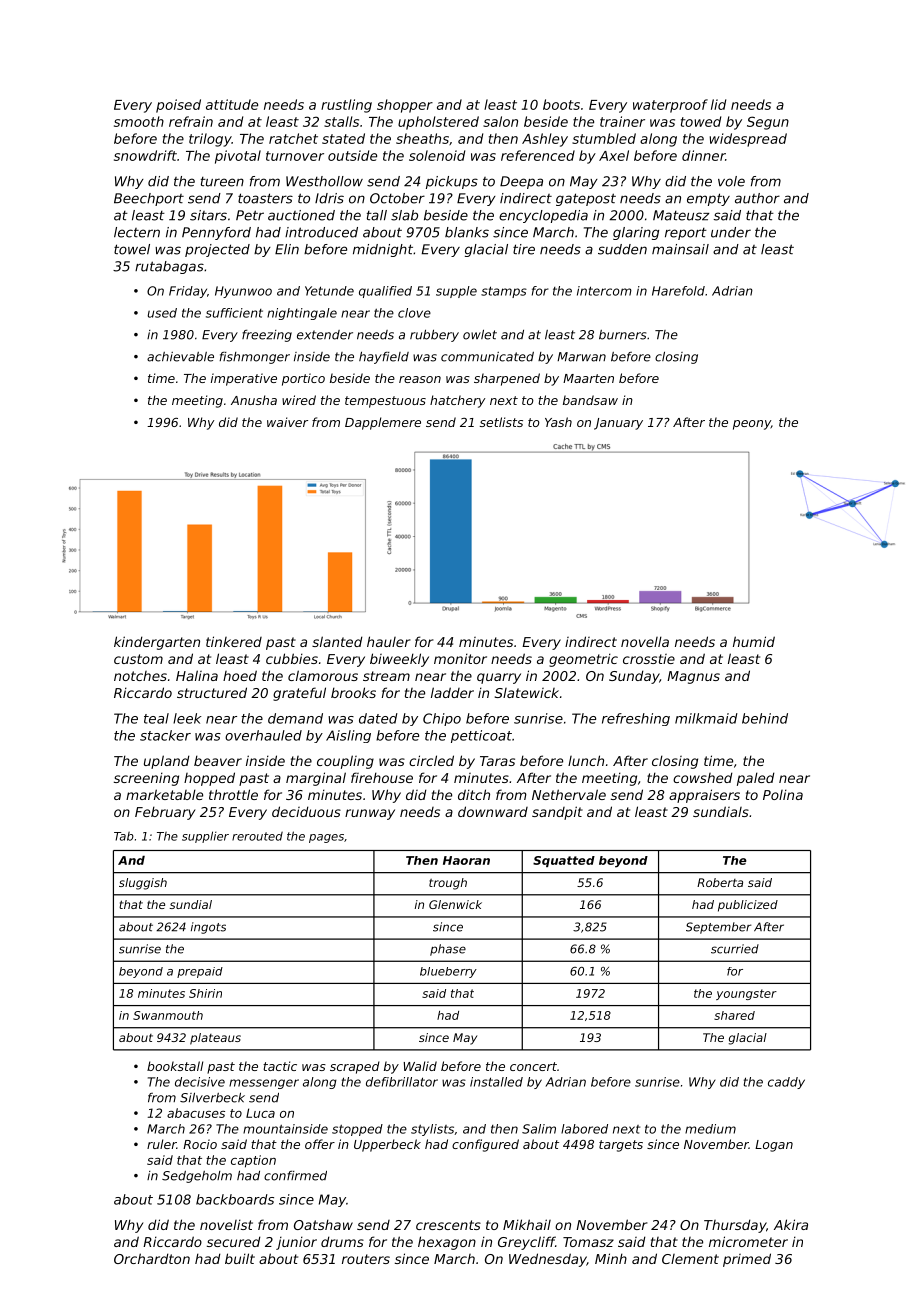 The height and width of the page is (1308, 924). What do you see at coordinates (583, 660) in the page?
I see `geometric` at bounding box center [583, 660].
